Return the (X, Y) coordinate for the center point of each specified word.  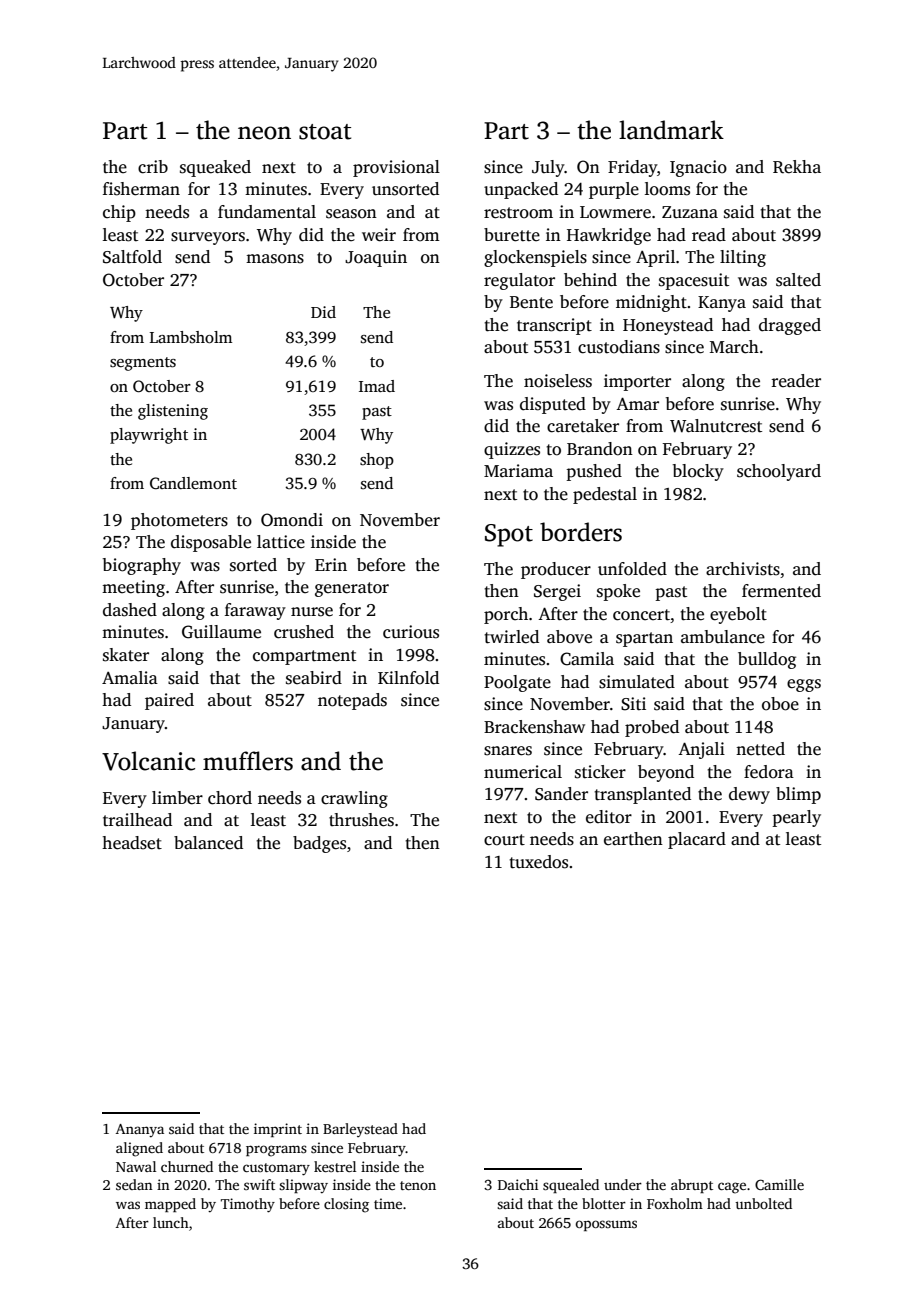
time (388, 1203)
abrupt (692, 1186)
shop (377, 461)
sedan (134, 1184)
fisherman (141, 189)
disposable (211, 543)
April (655, 258)
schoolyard (779, 472)
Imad (377, 386)
